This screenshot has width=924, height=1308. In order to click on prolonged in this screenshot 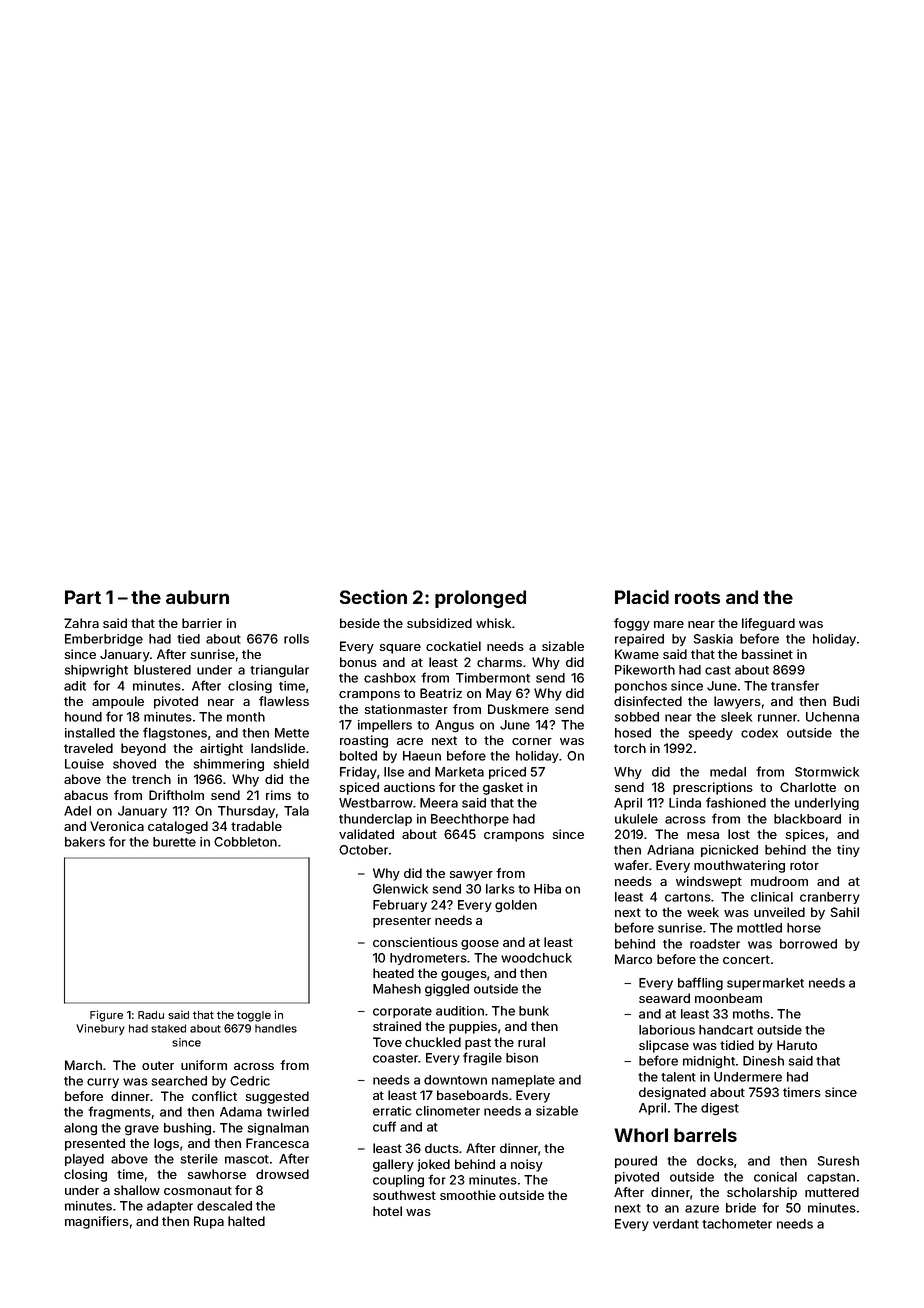, I will do `click(480, 599)`.
